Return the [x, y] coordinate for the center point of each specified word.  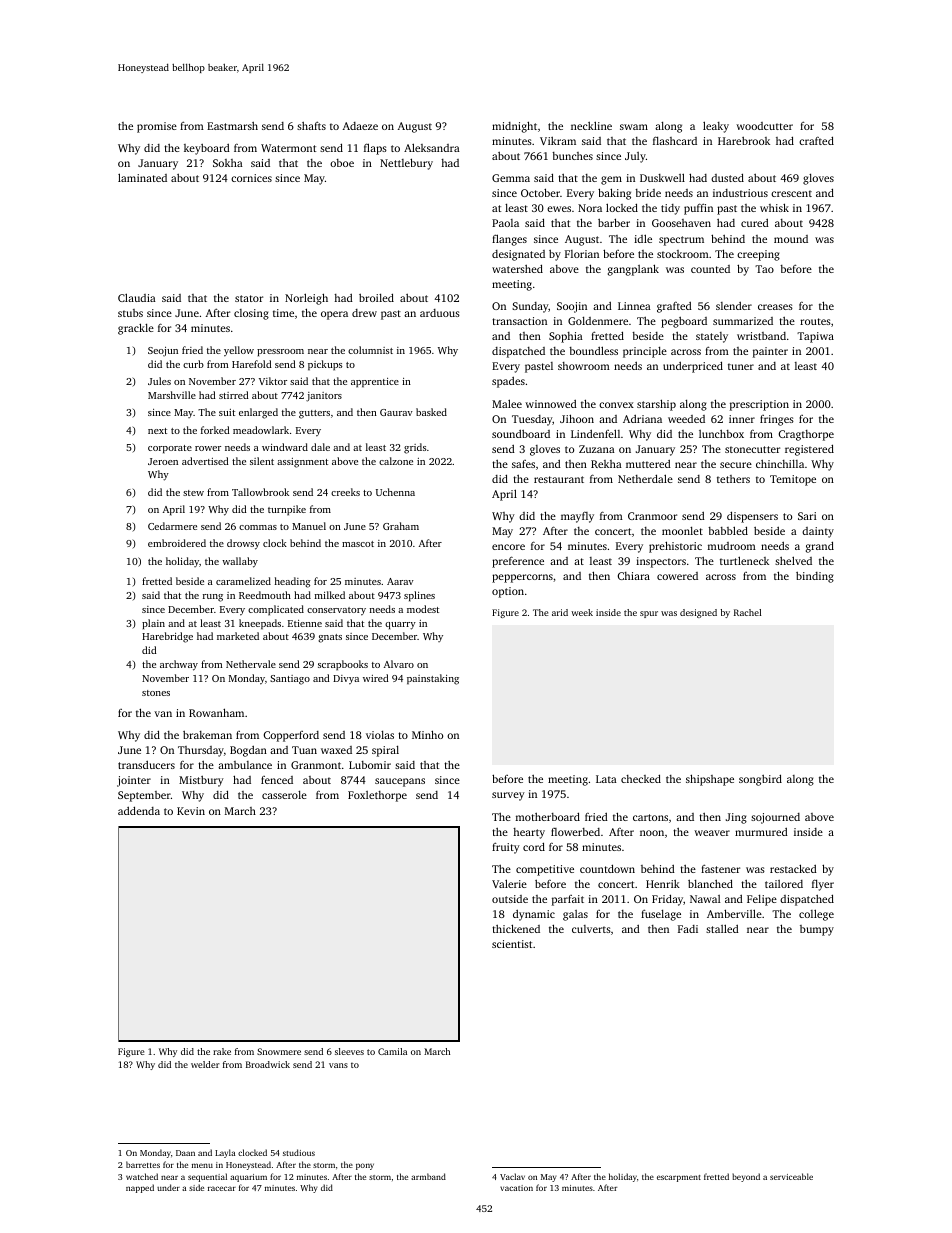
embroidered [177, 543]
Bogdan [248, 751]
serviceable [791, 1176]
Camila [392, 1051]
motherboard [548, 816]
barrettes [143, 1164]
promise [157, 127]
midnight [514, 127]
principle [645, 352]
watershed [517, 268]
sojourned [775, 818]
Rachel [747, 612]
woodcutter [764, 126]
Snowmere [279, 1051]
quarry [400, 626]
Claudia [137, 297]
